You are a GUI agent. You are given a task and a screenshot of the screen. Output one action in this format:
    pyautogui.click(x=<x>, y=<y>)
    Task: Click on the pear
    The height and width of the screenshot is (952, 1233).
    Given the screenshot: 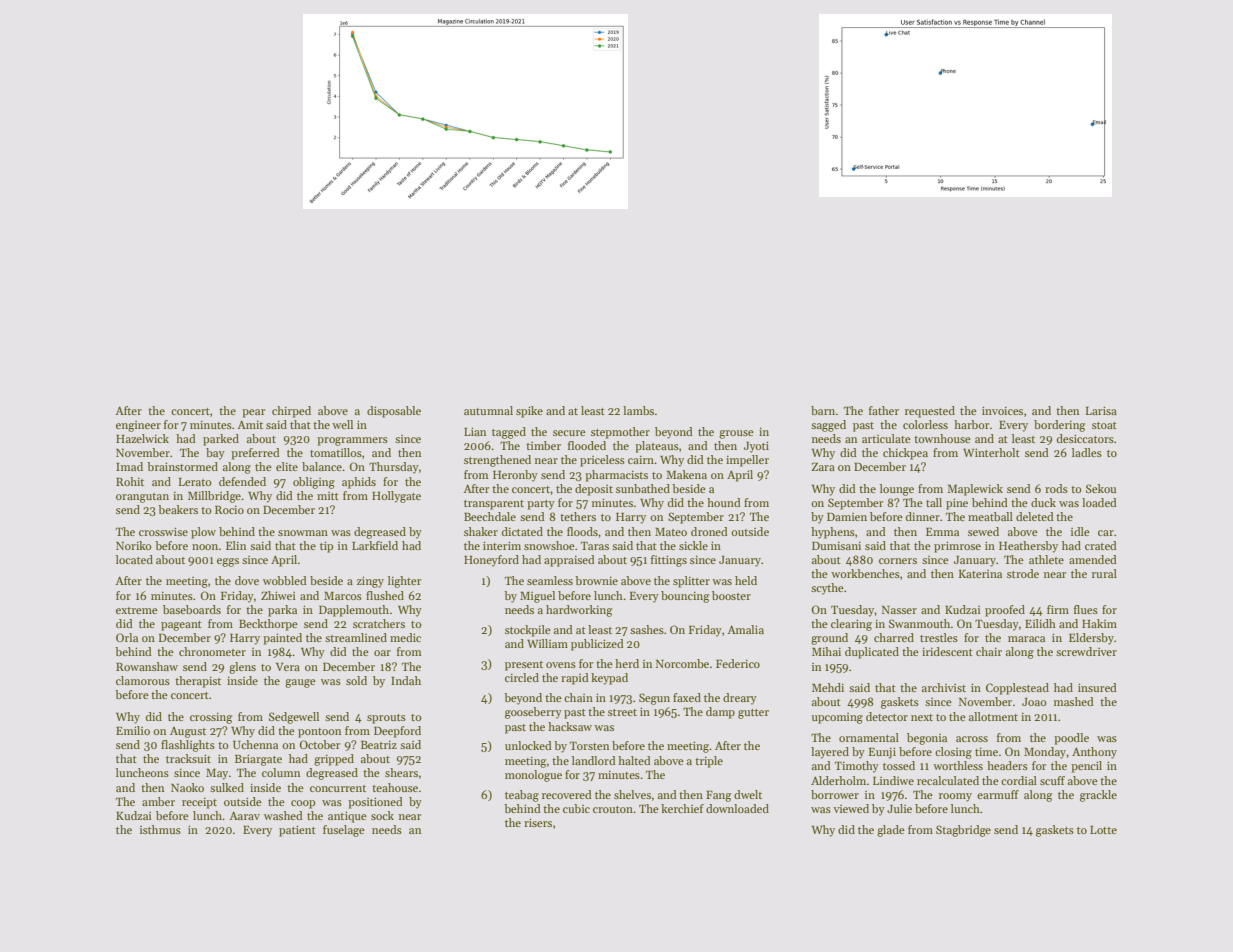 What is the action you would take?
    pyautogui.click(x=253, y=413)
